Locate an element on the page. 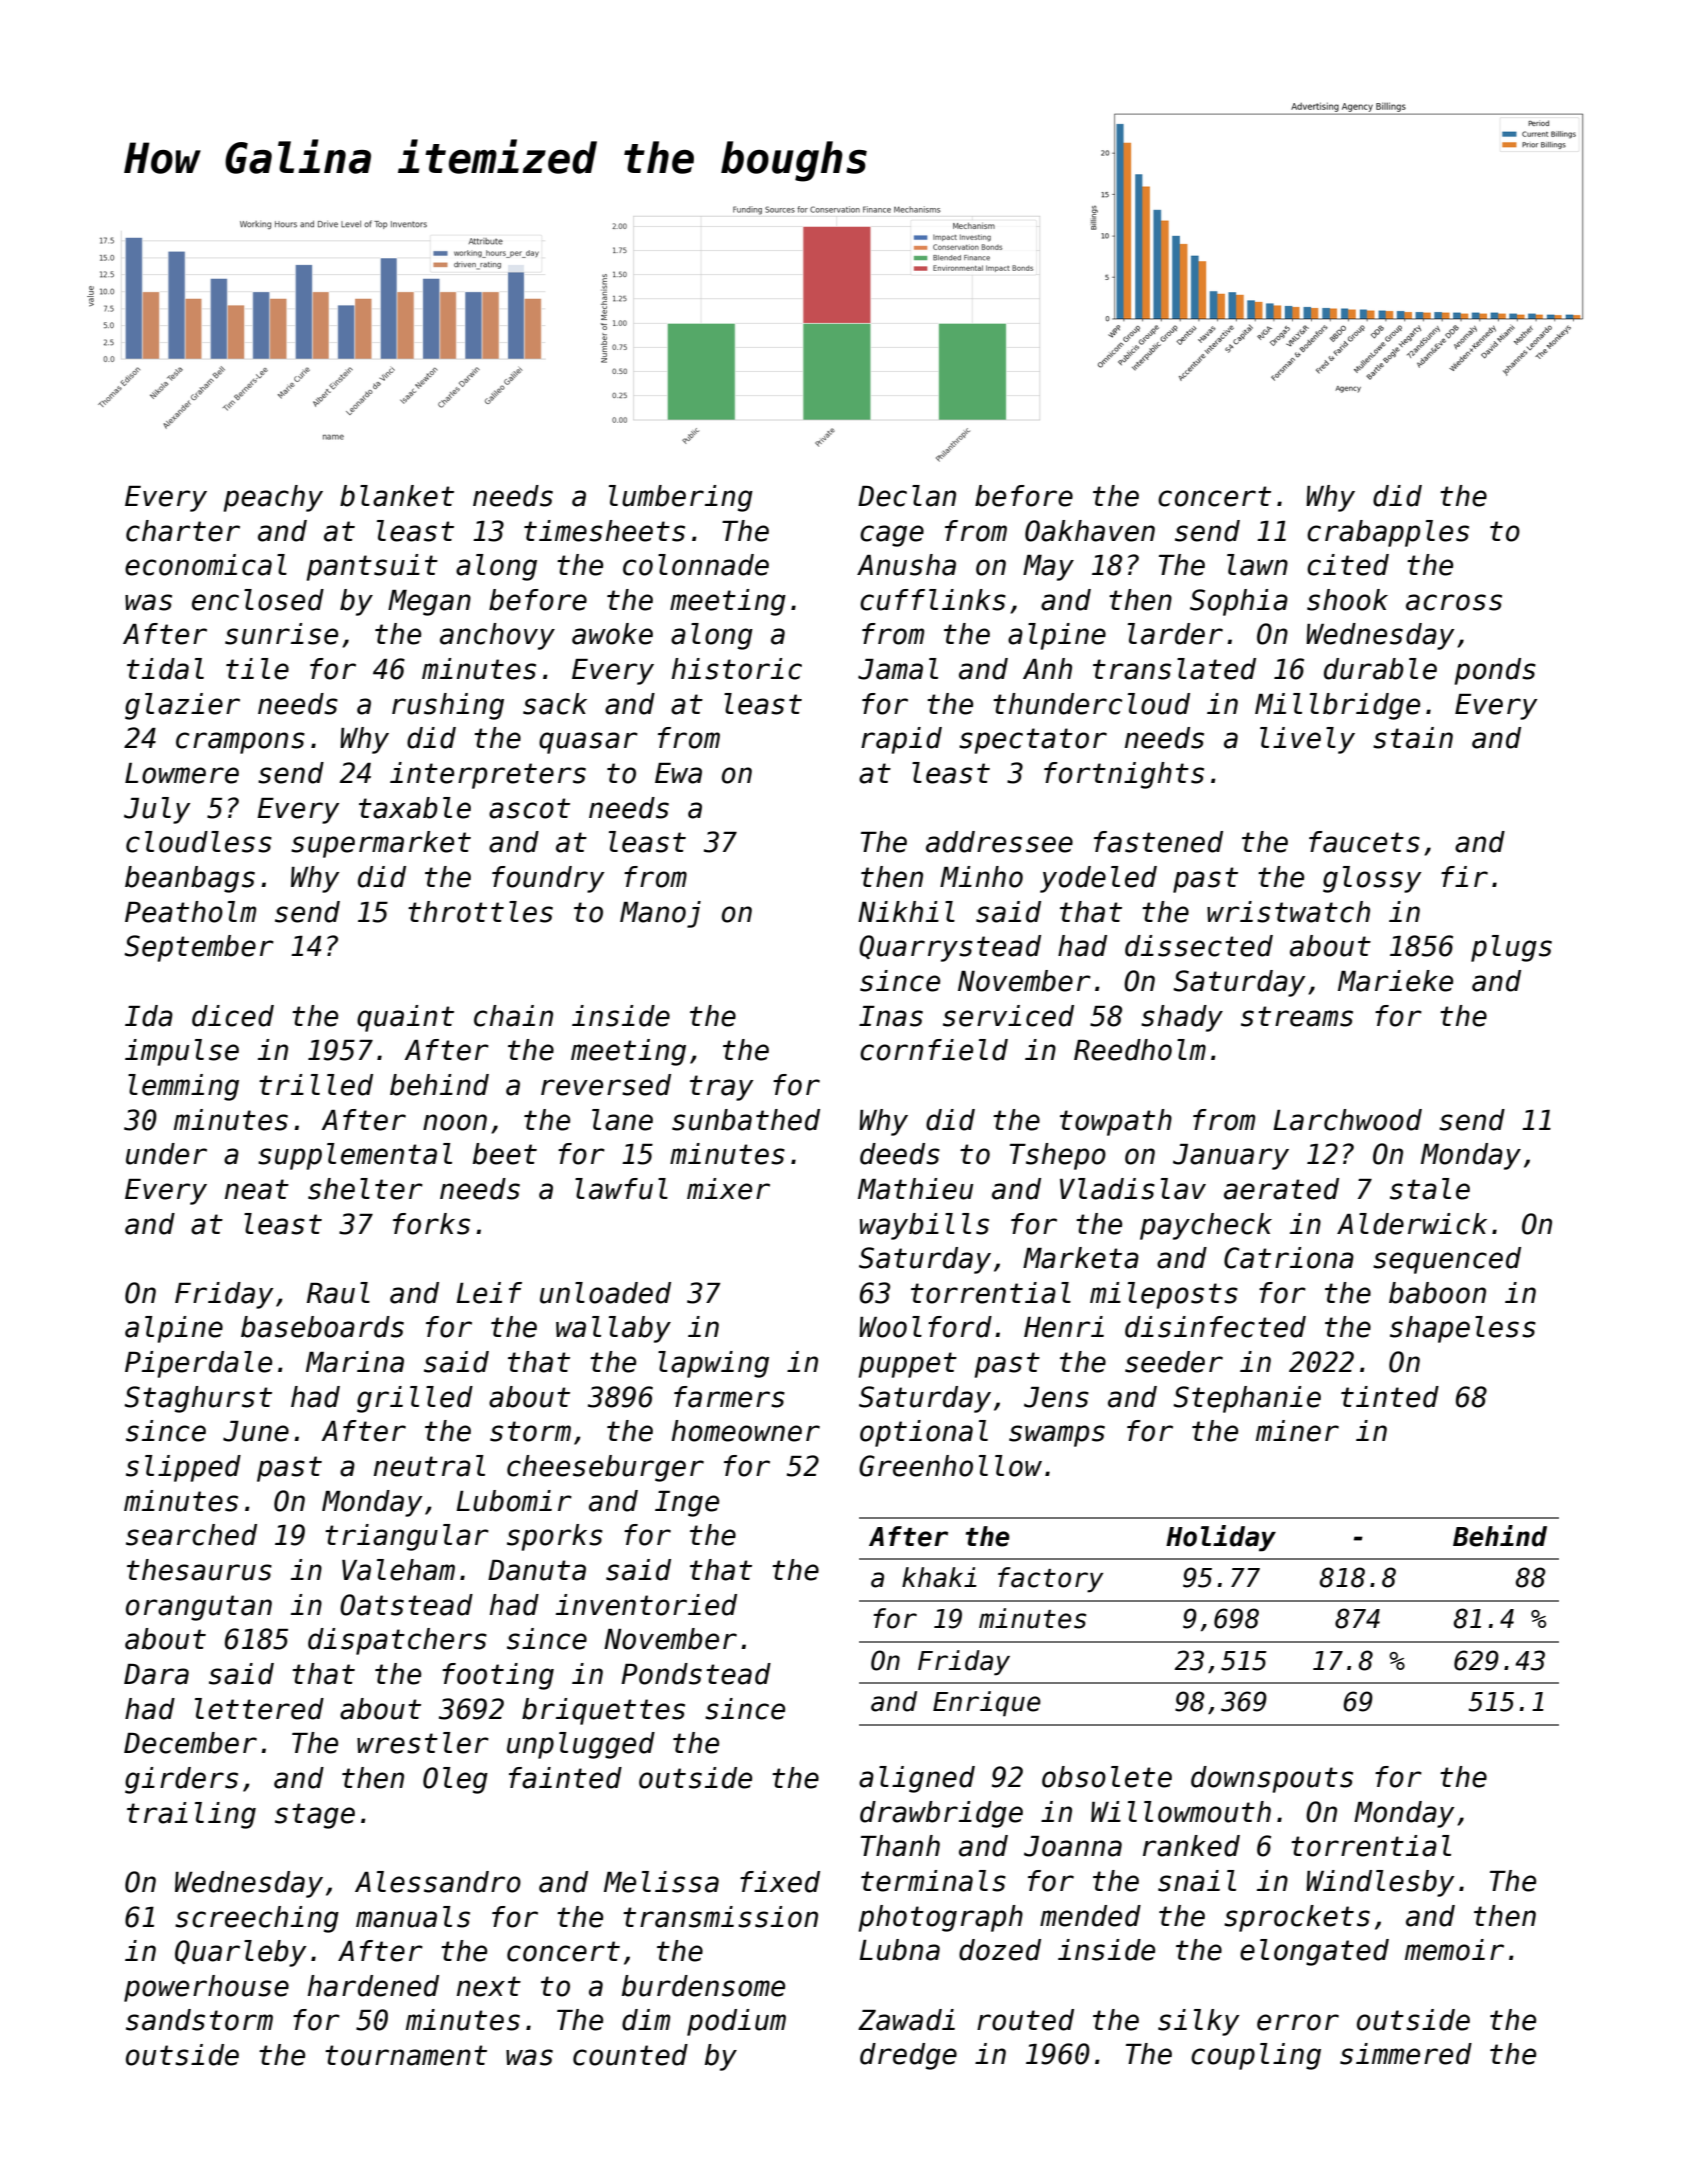 The image size is (1683, 2178). unloaded is located at coordinates (605, 1293).
